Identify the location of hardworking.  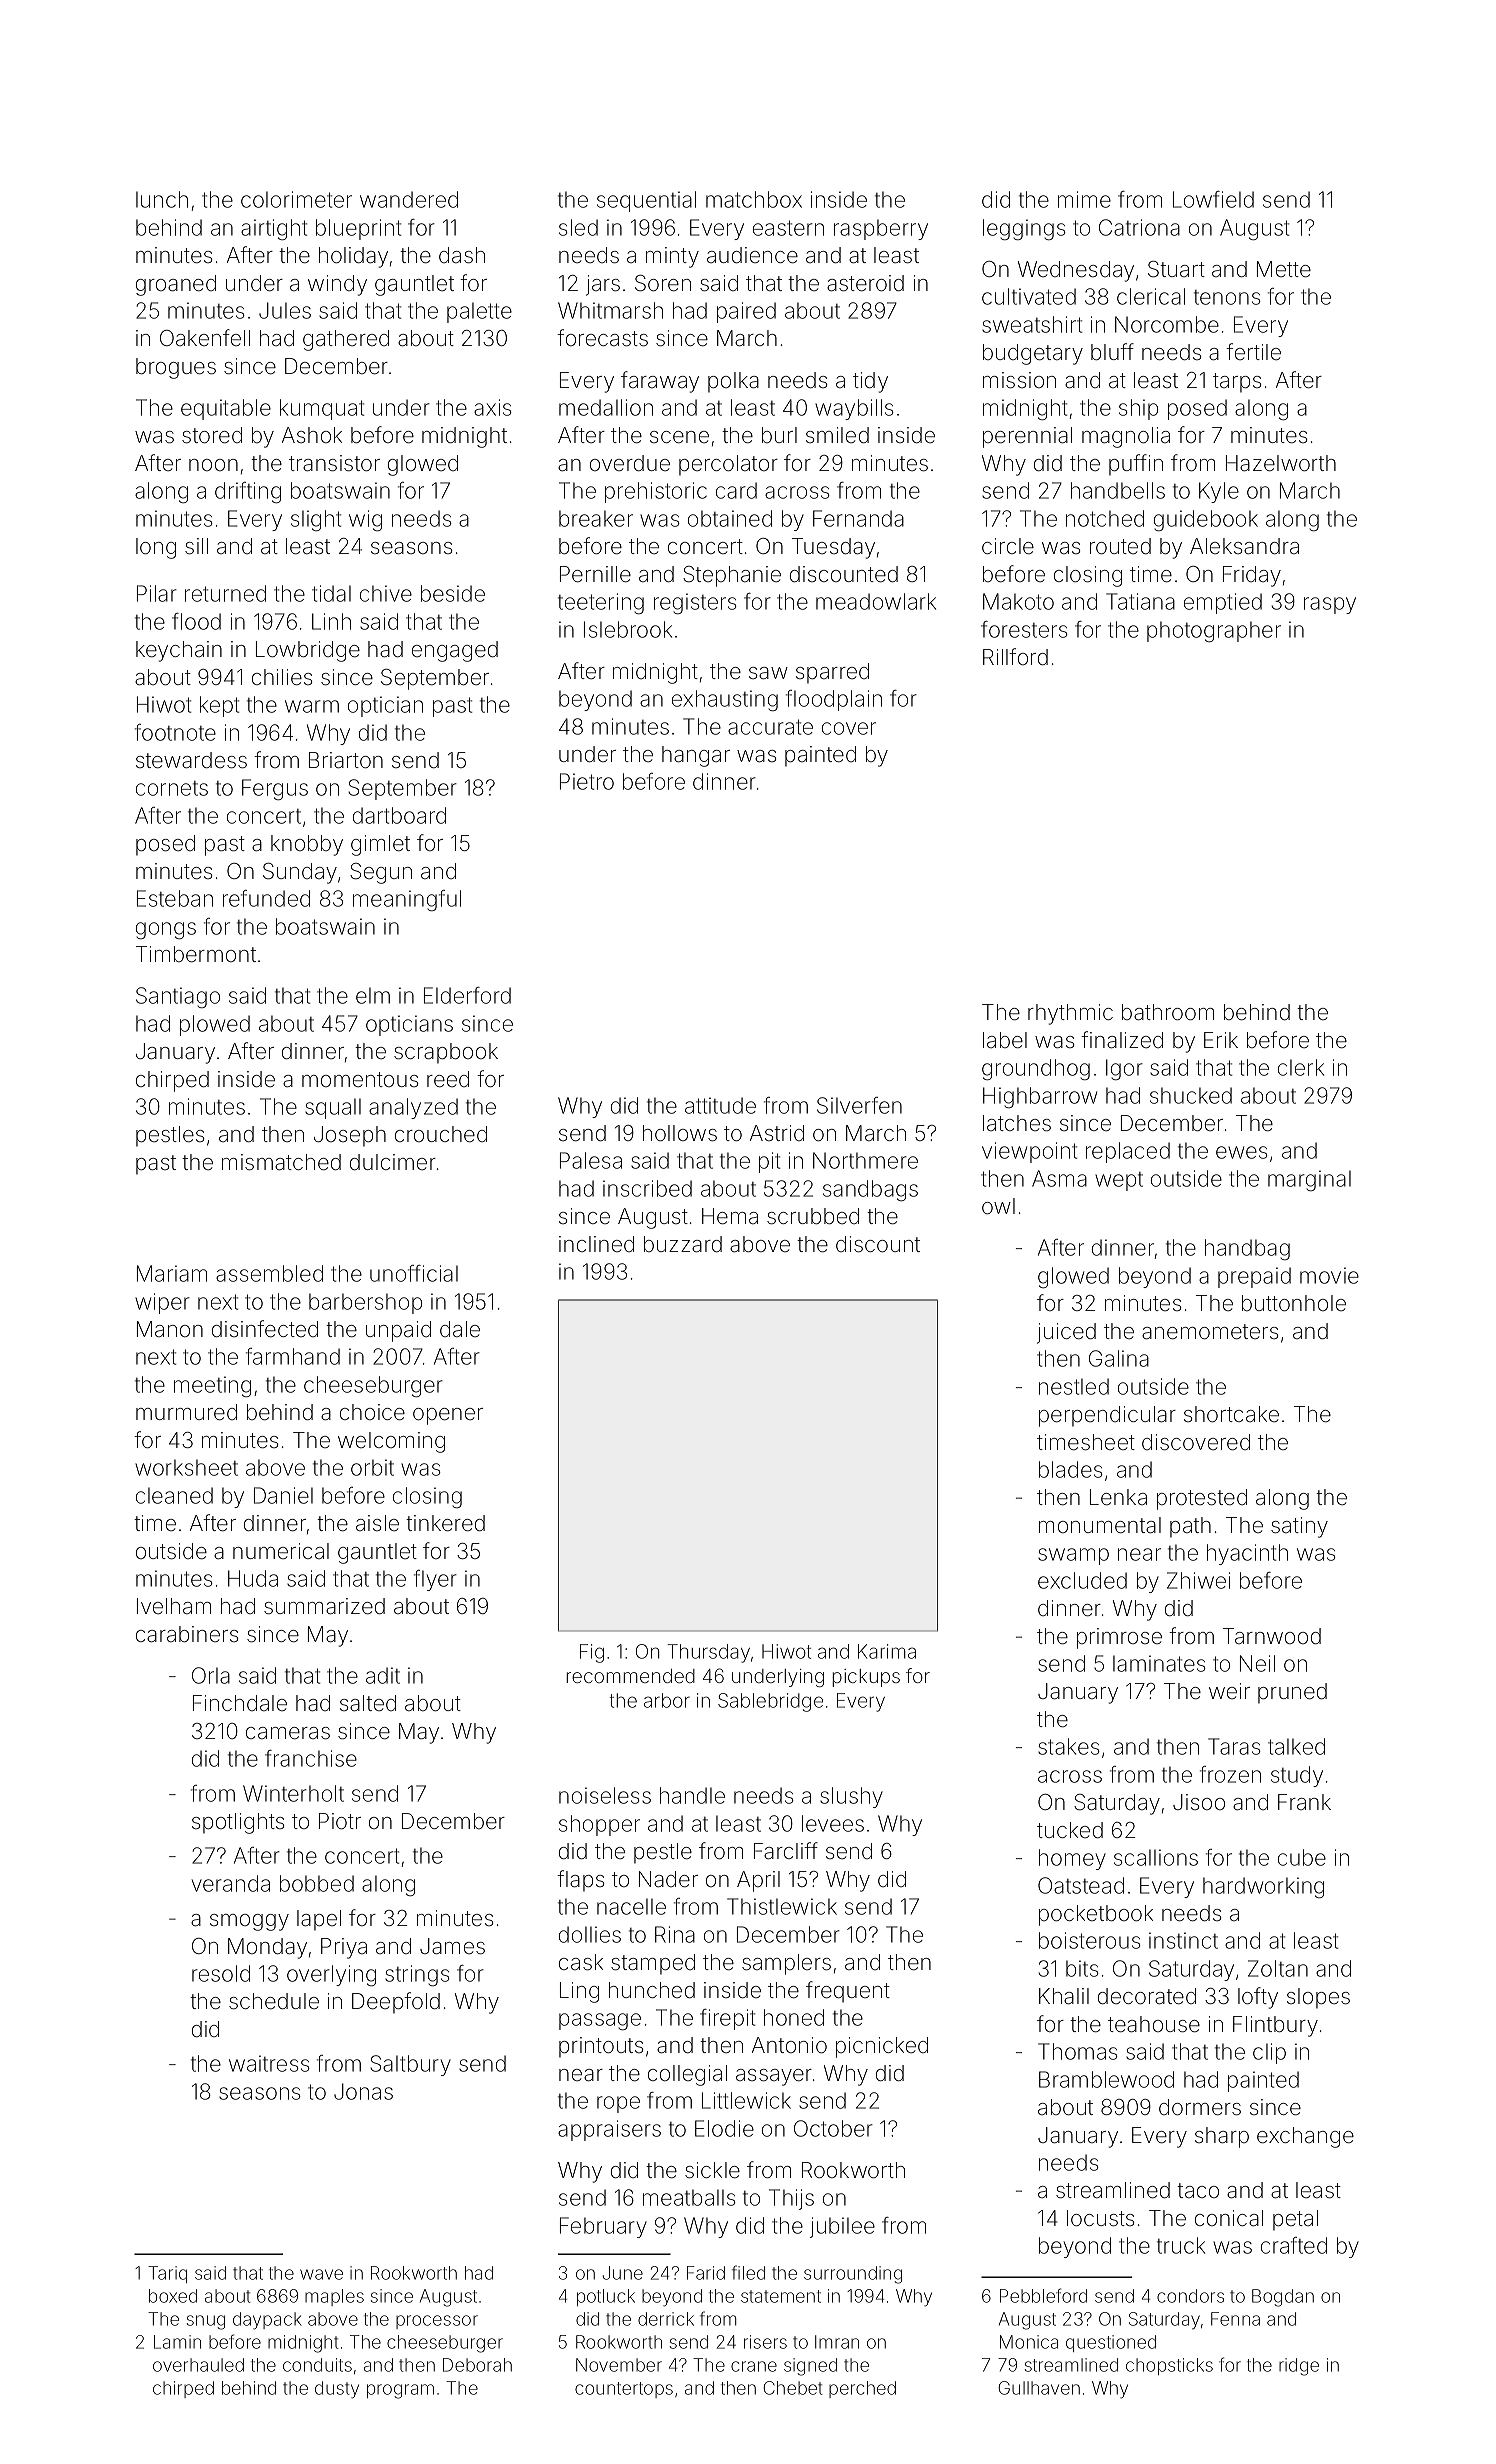
(1263, 1887).
